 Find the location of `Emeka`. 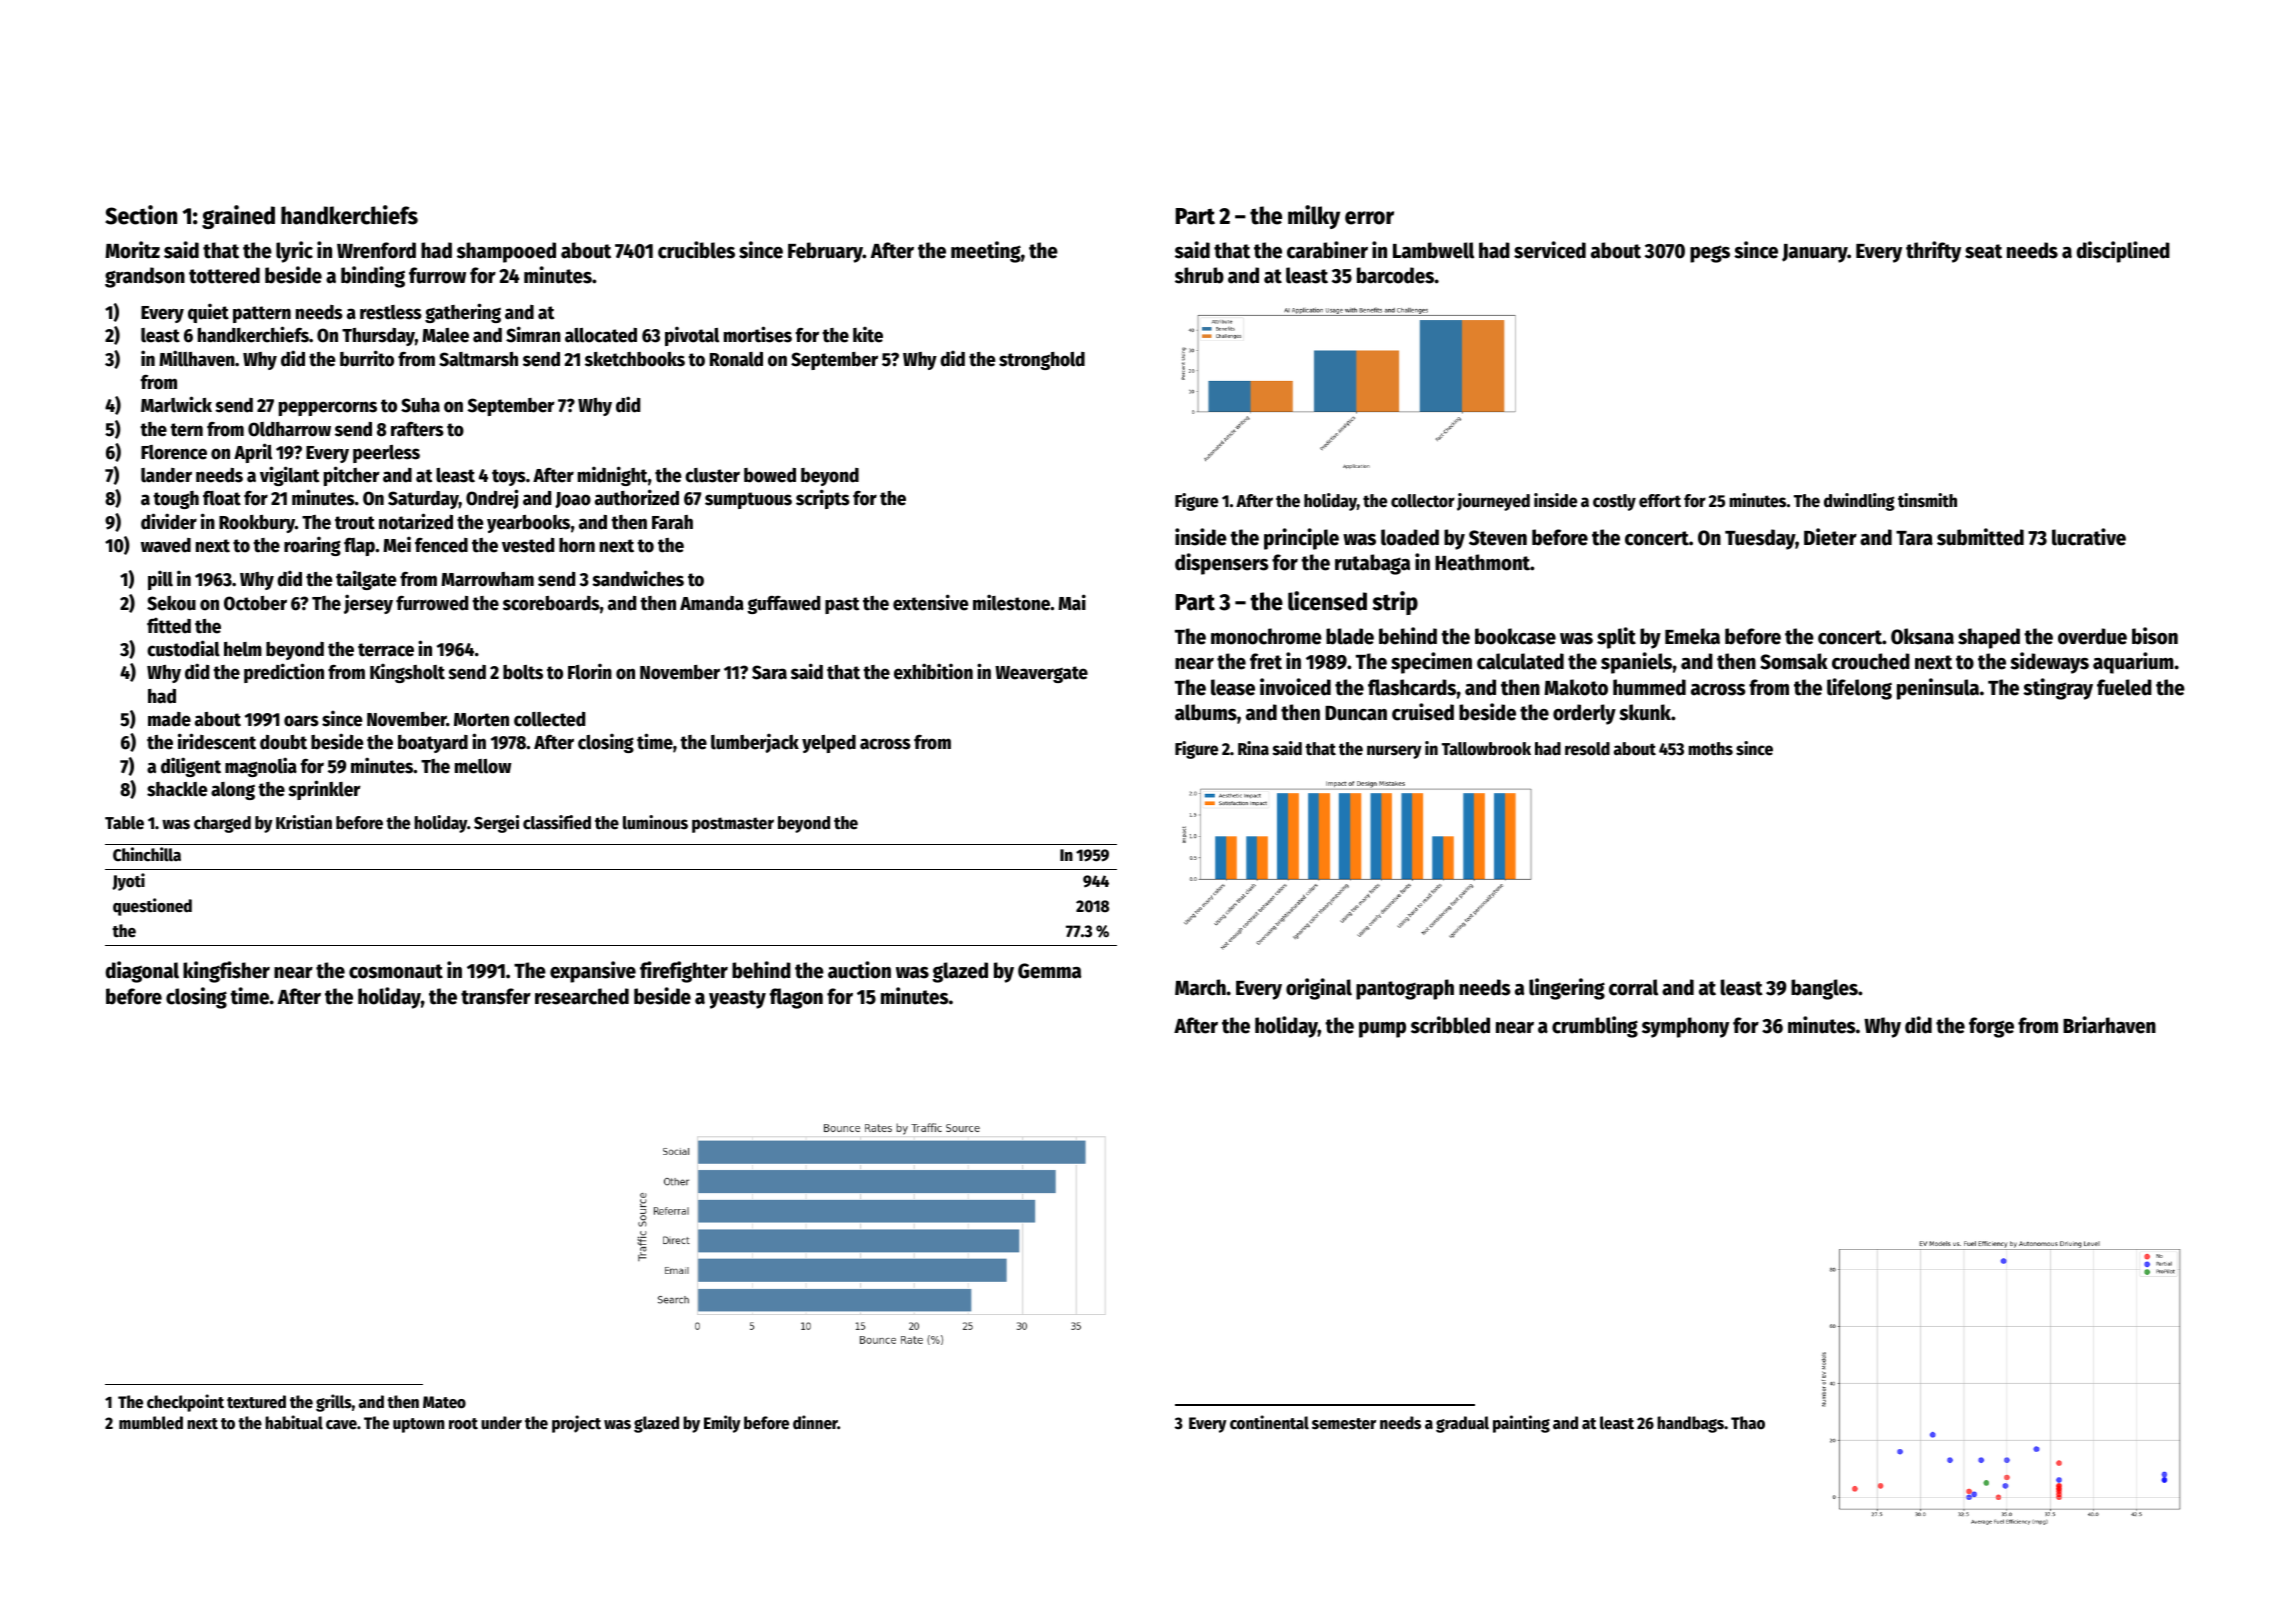

Emeka is located at coordinates (1692, 636).
